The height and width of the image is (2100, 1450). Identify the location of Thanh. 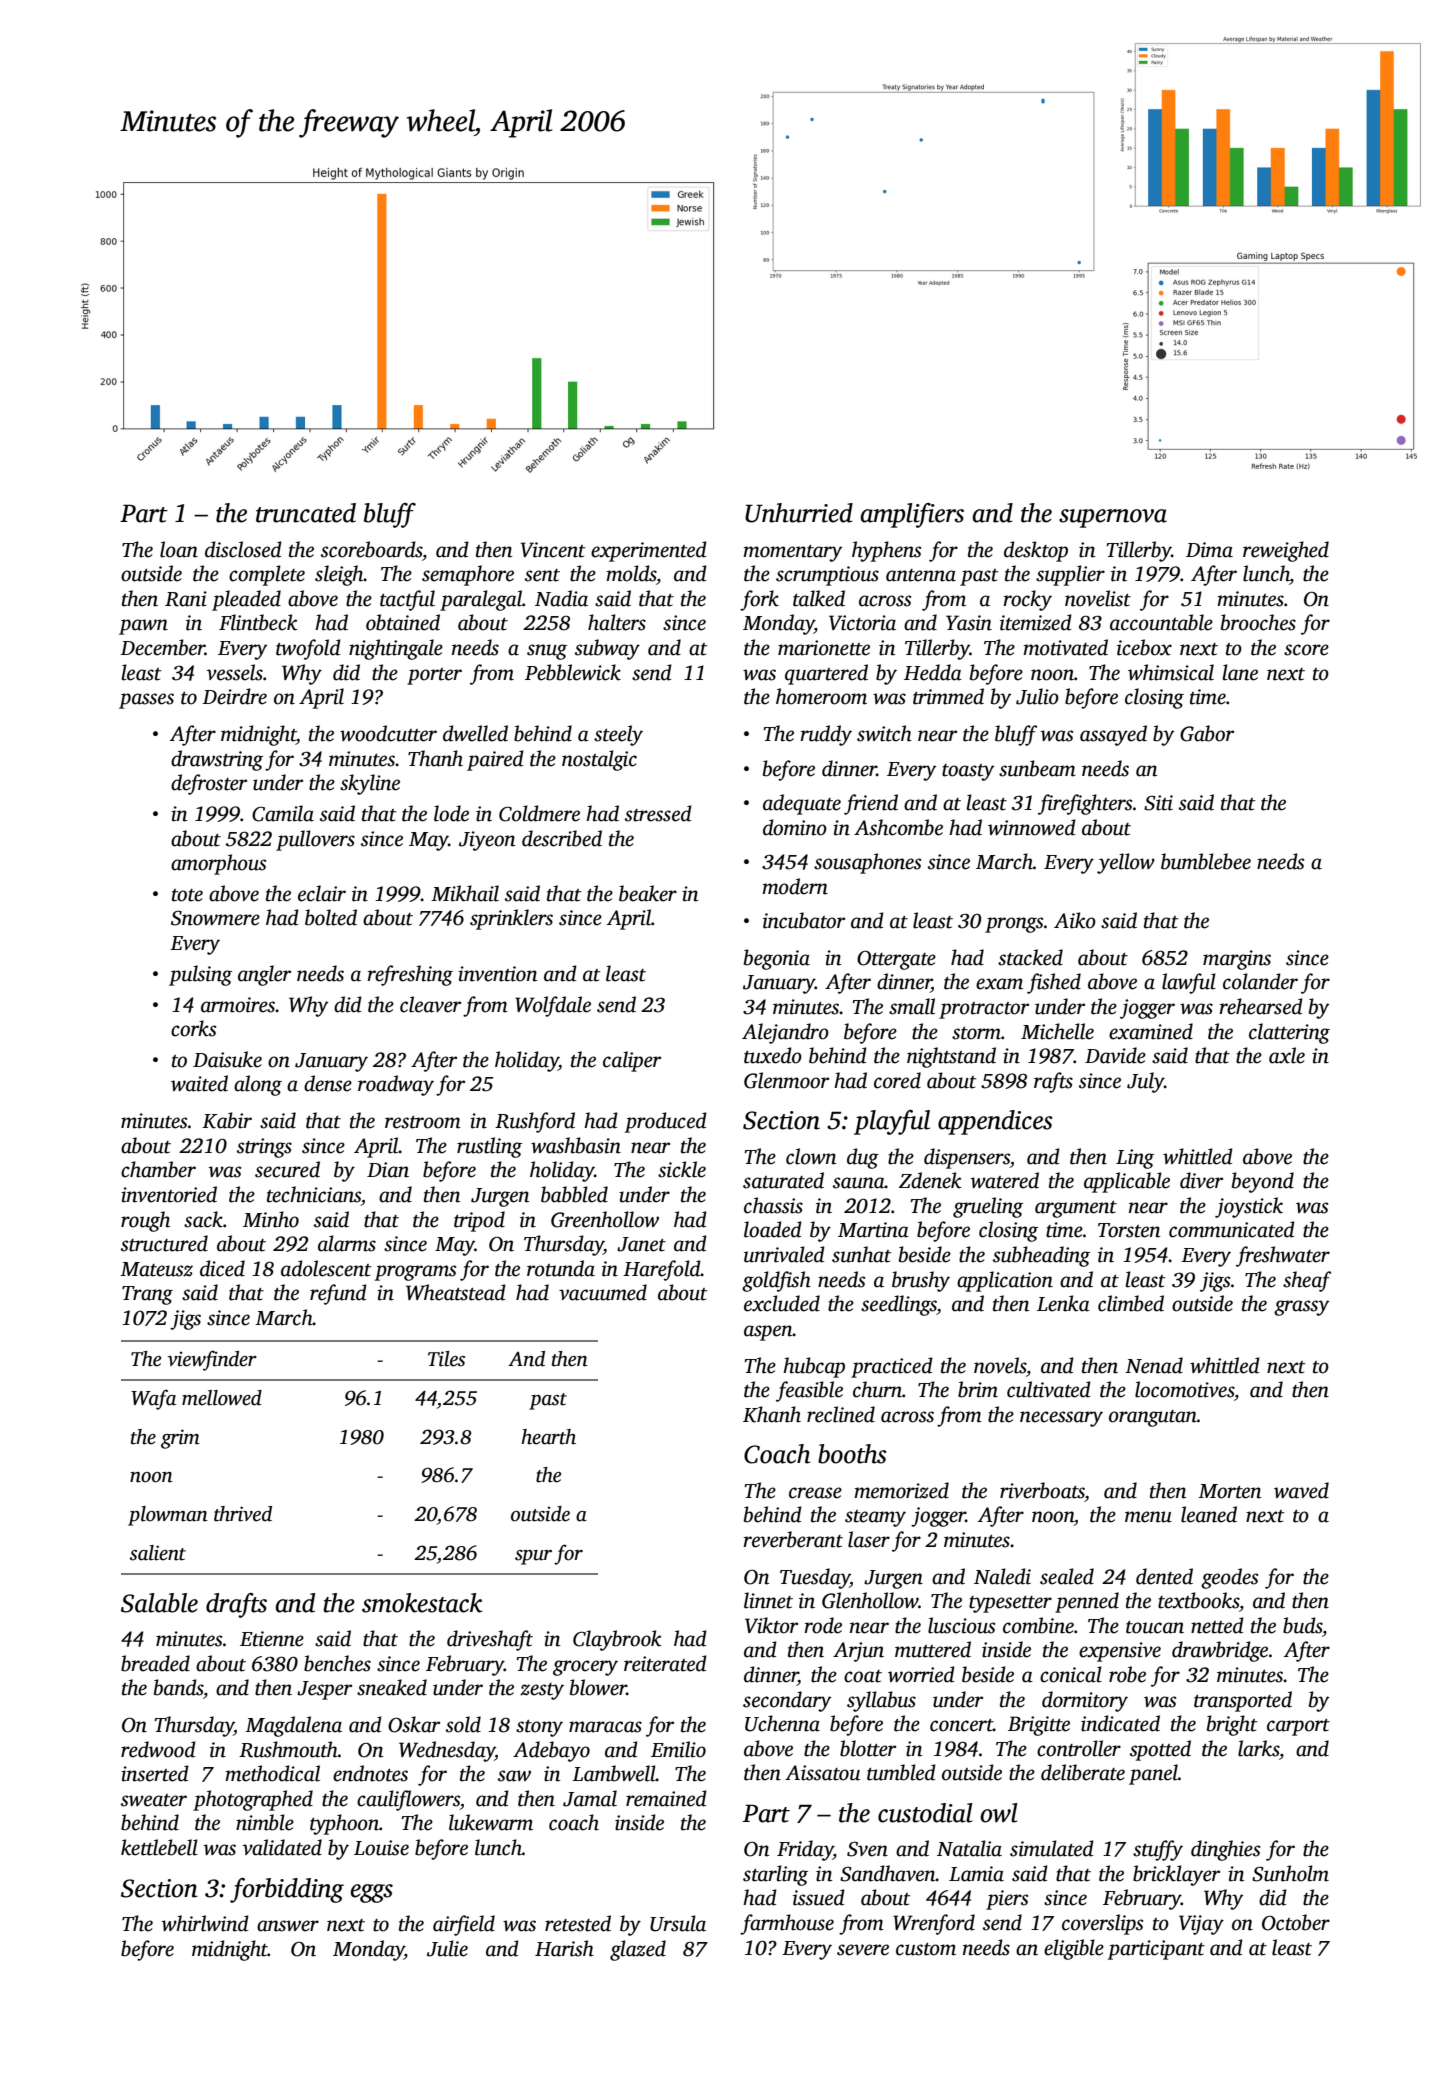
(435, 758).
